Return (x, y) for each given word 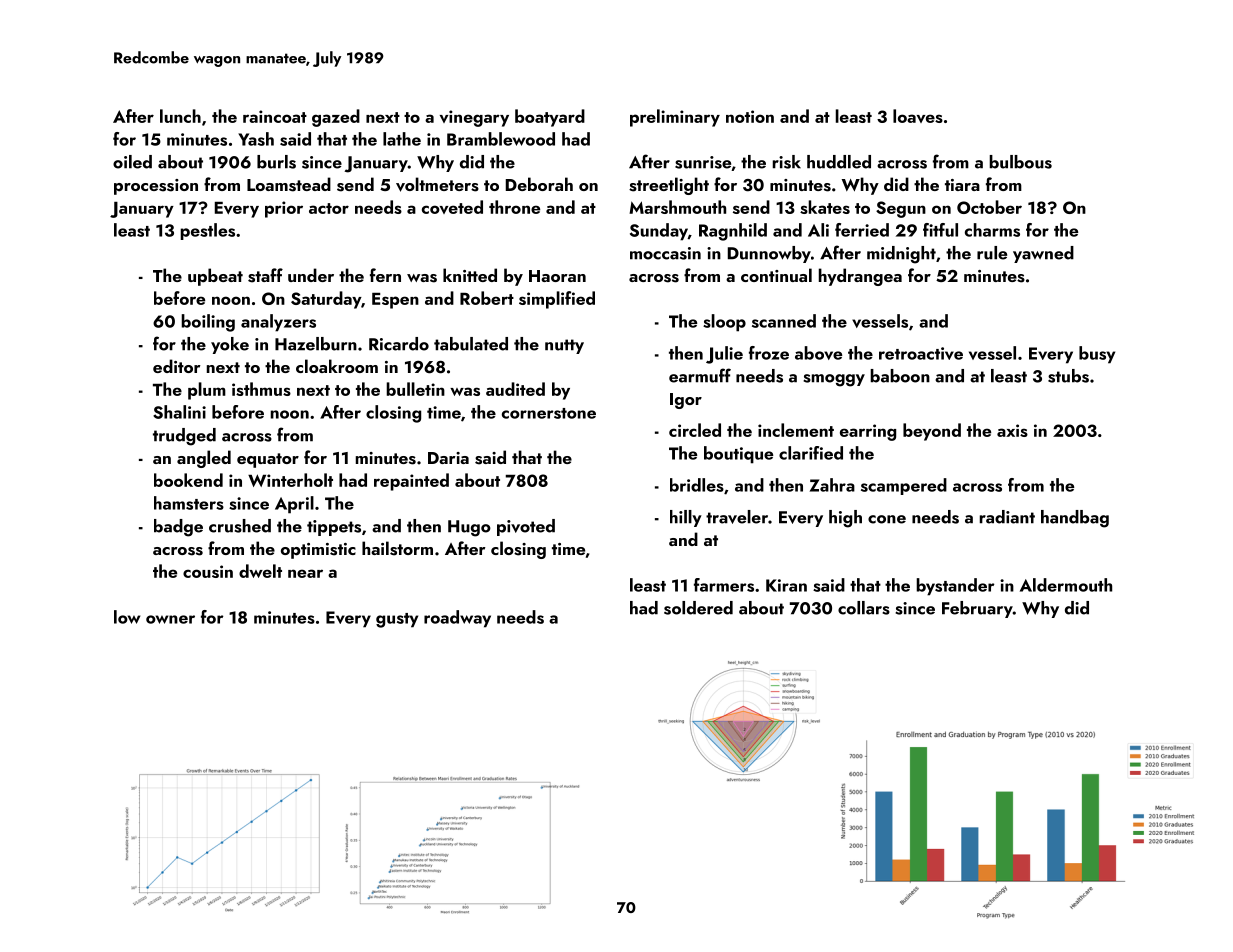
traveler (737, 517)
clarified (811, 453)
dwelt (260, 571)
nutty (564, 346)
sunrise (703, 162)
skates (825, 207)
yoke (230, 345)
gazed (336, 118)
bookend (188, 480)
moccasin (665, 253)
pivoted (526, 527)
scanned (784, 321)
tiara (962, 185)
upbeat (215, 277)
